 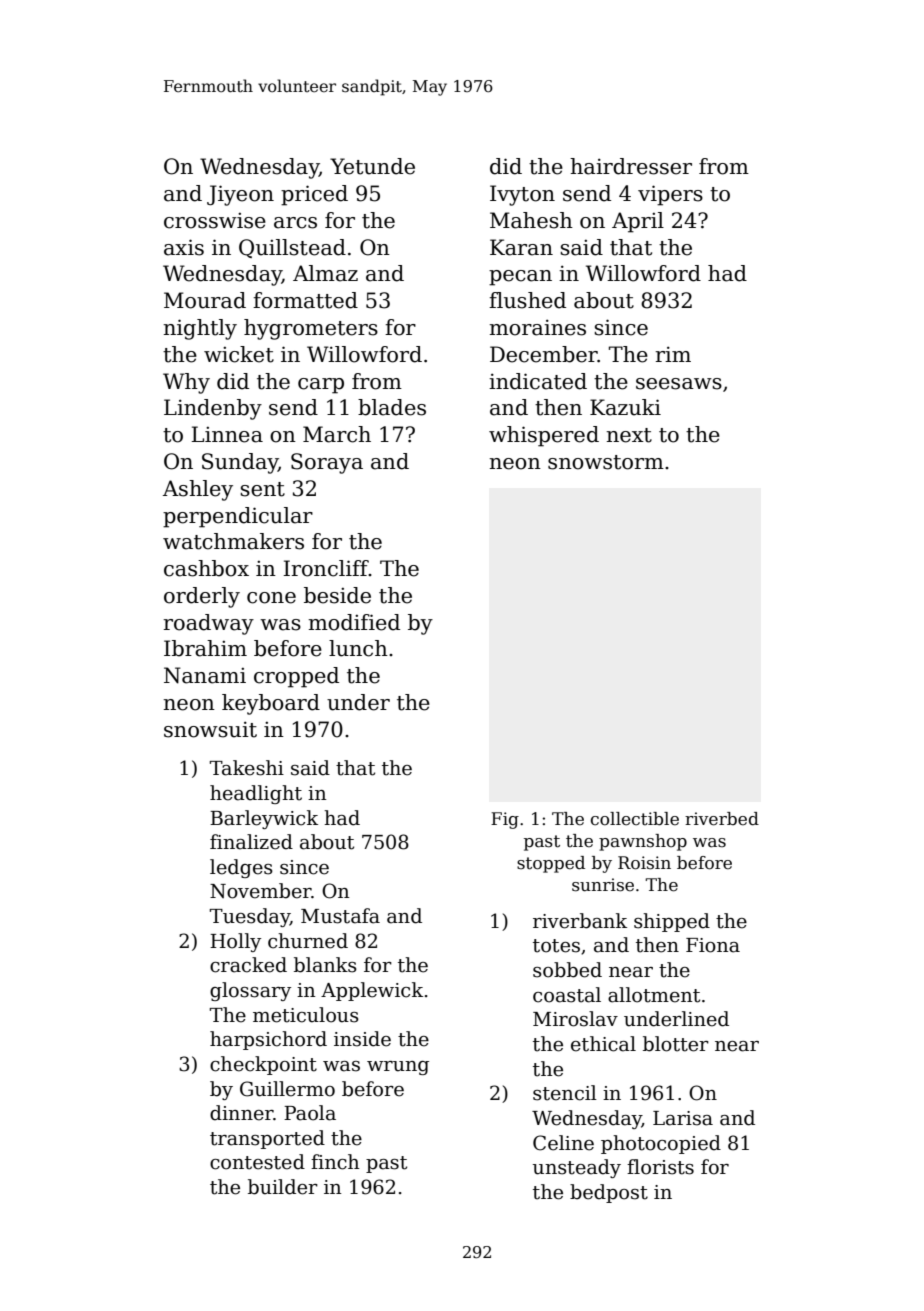 I want to click on Yetunde, so click(x=372, y=166).
